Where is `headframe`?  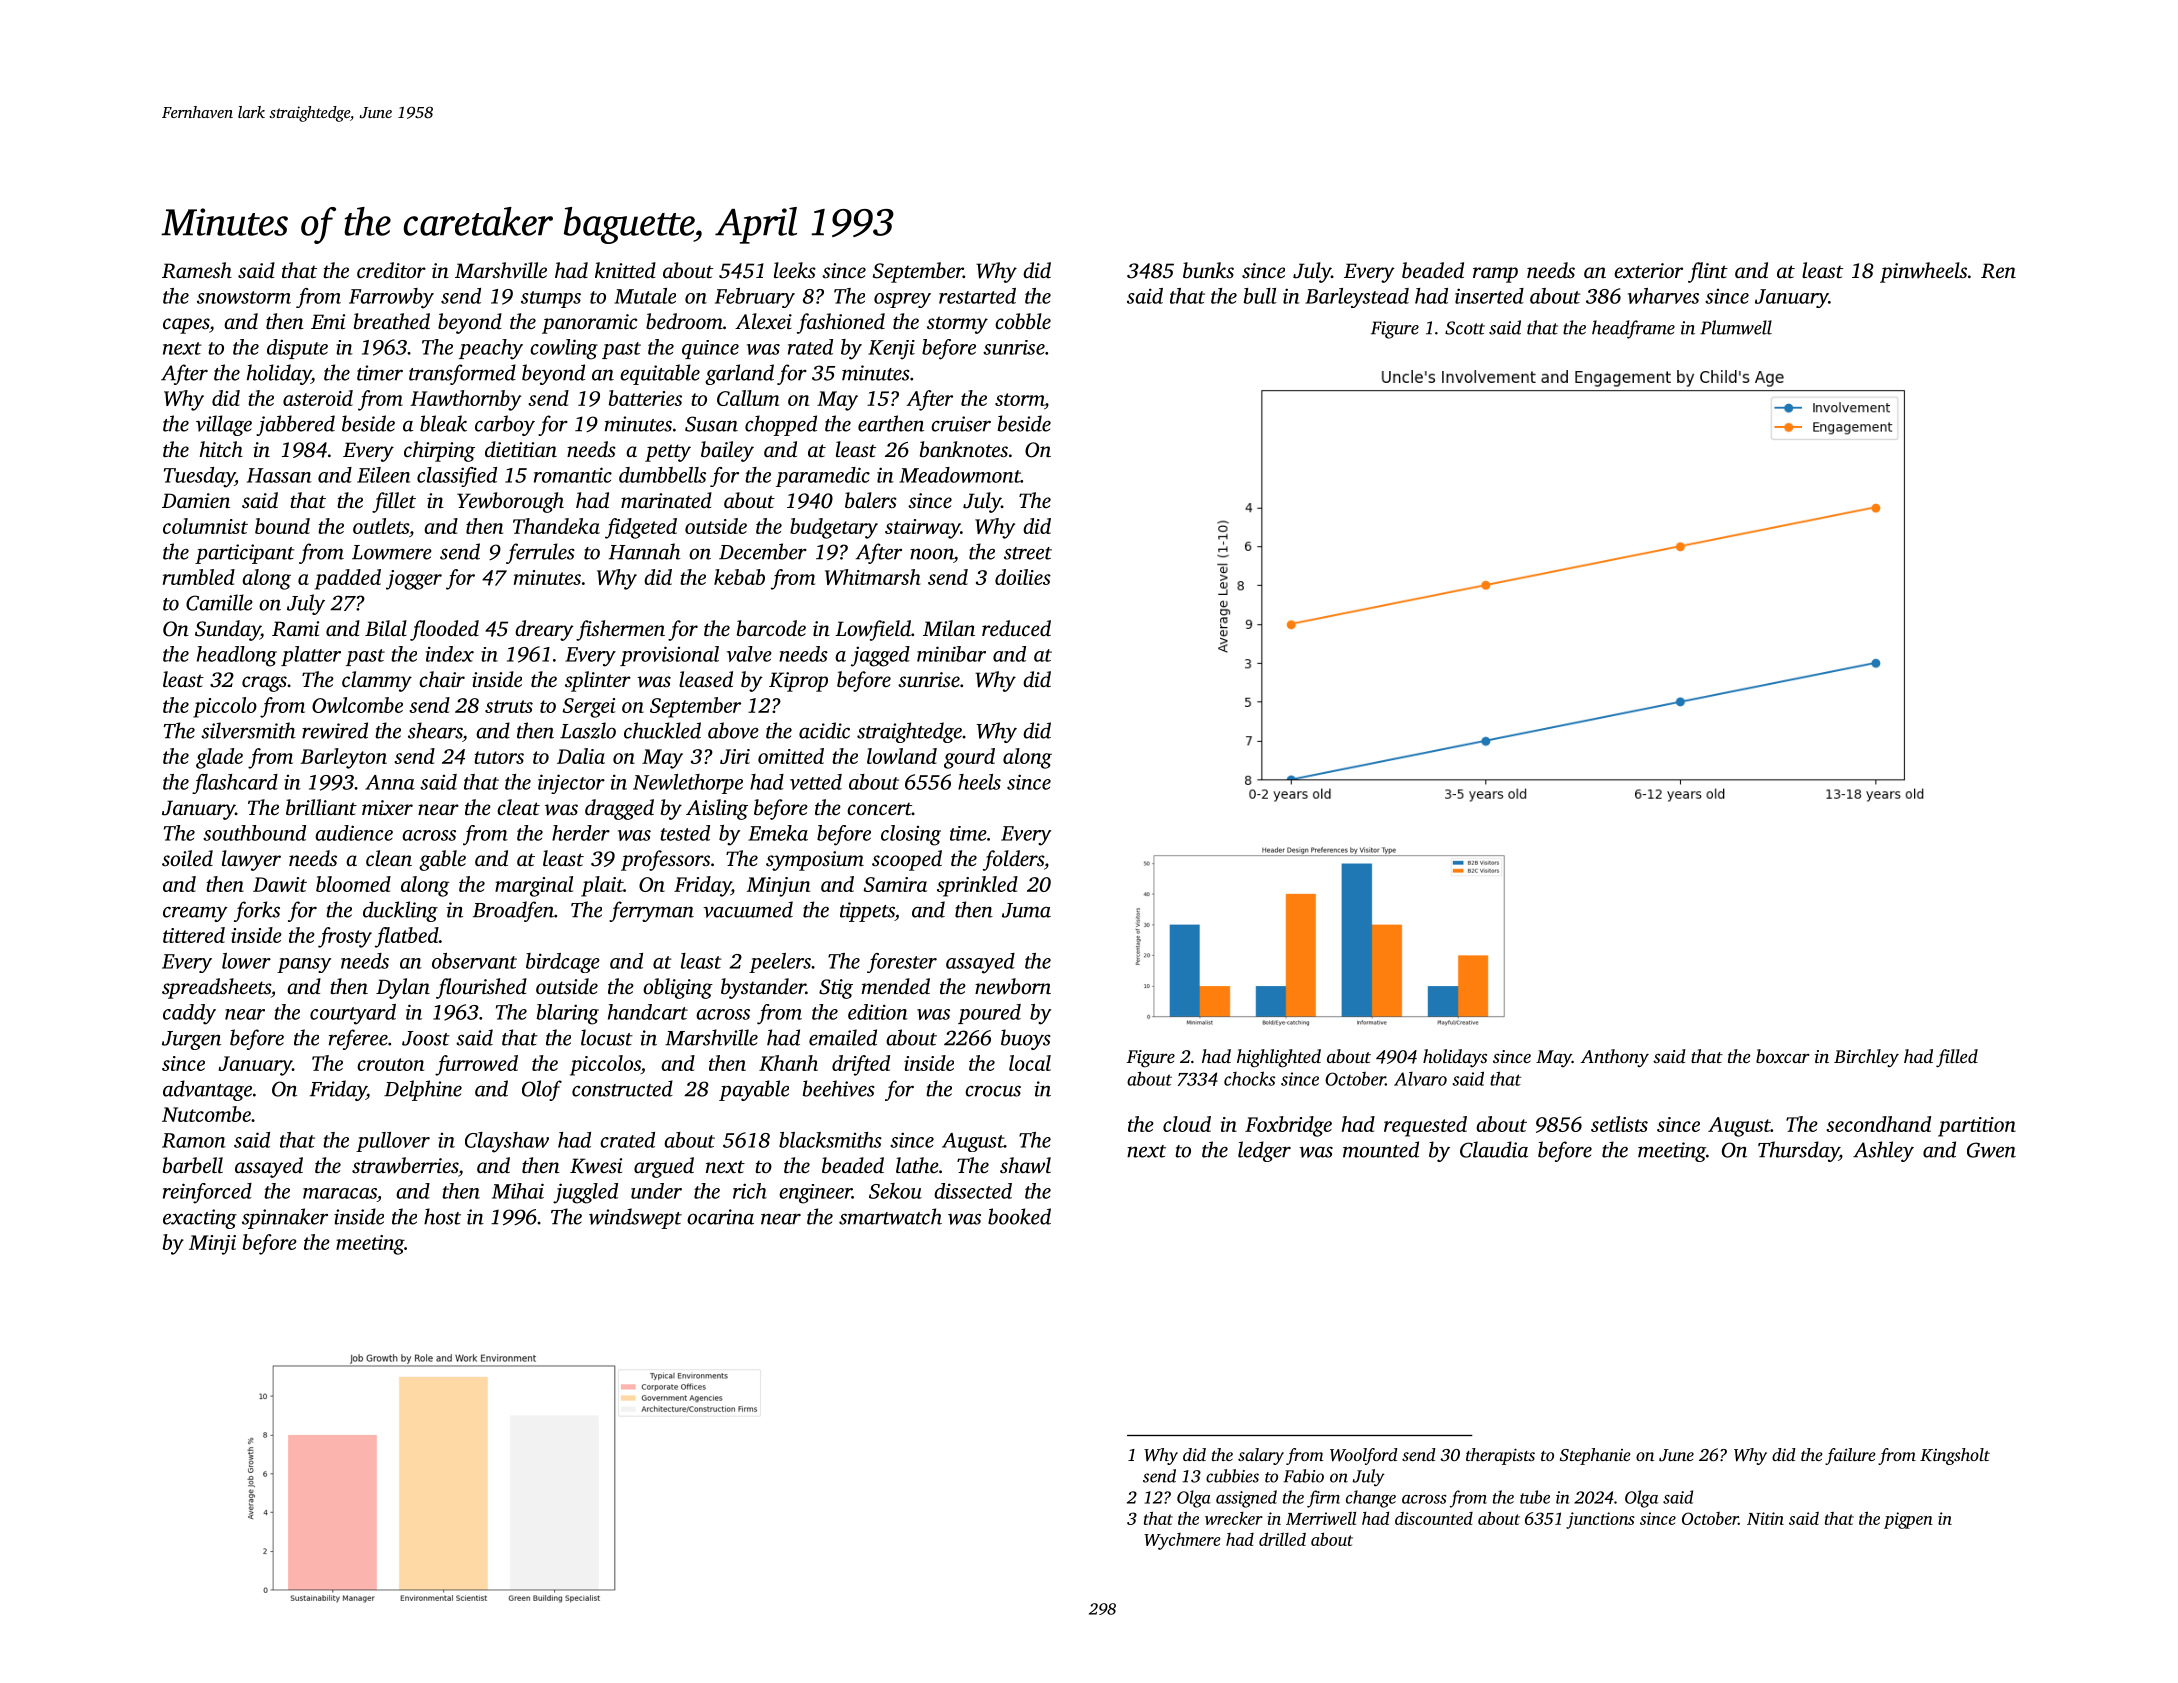 headframe is located at coordinates (1633, 329).
